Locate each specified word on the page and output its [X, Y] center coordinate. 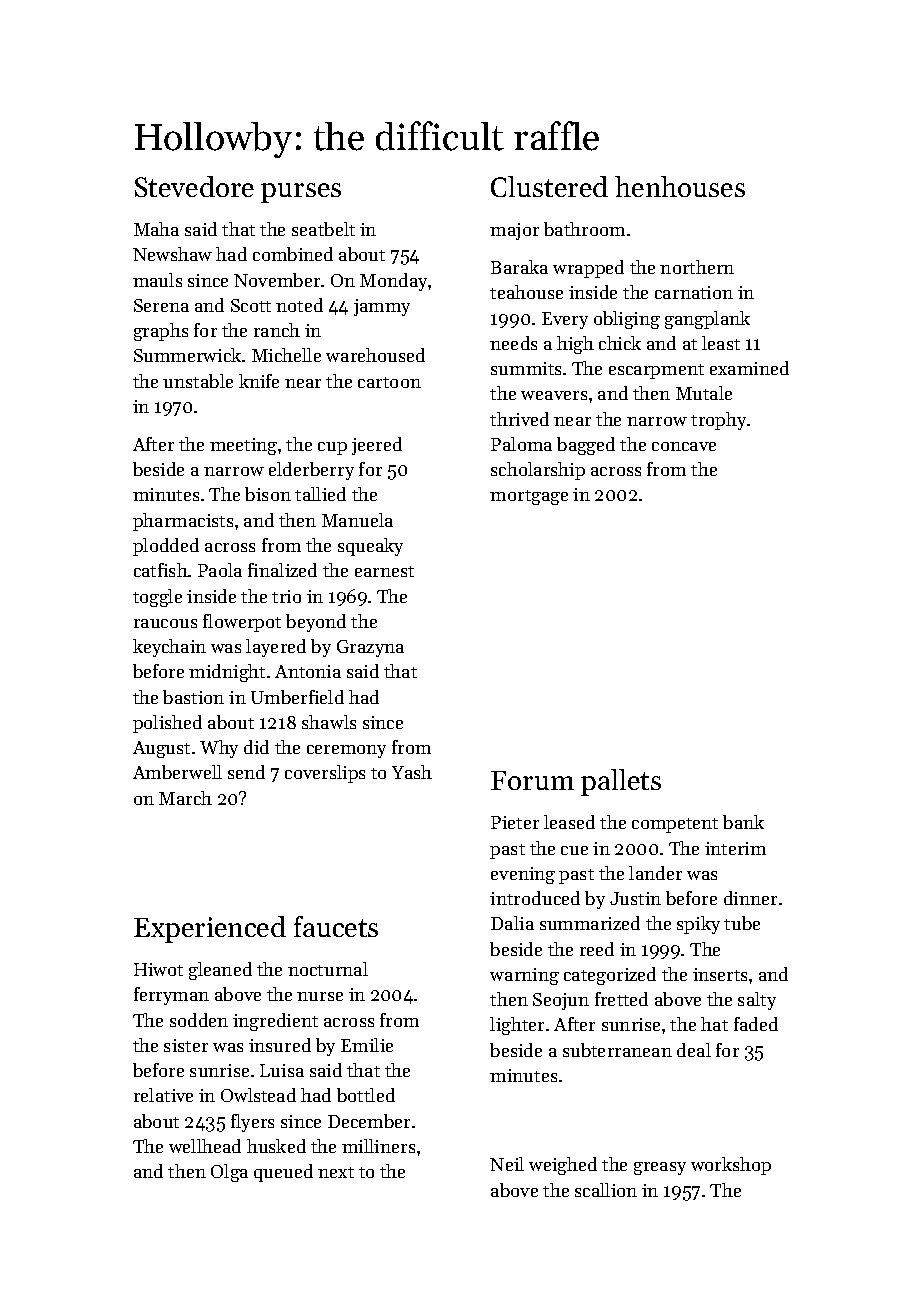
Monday [393, 282]
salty [757, 1001]
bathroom [584, 229]
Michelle [286, 355]
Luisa [282, 1070]
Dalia [512, 923]
